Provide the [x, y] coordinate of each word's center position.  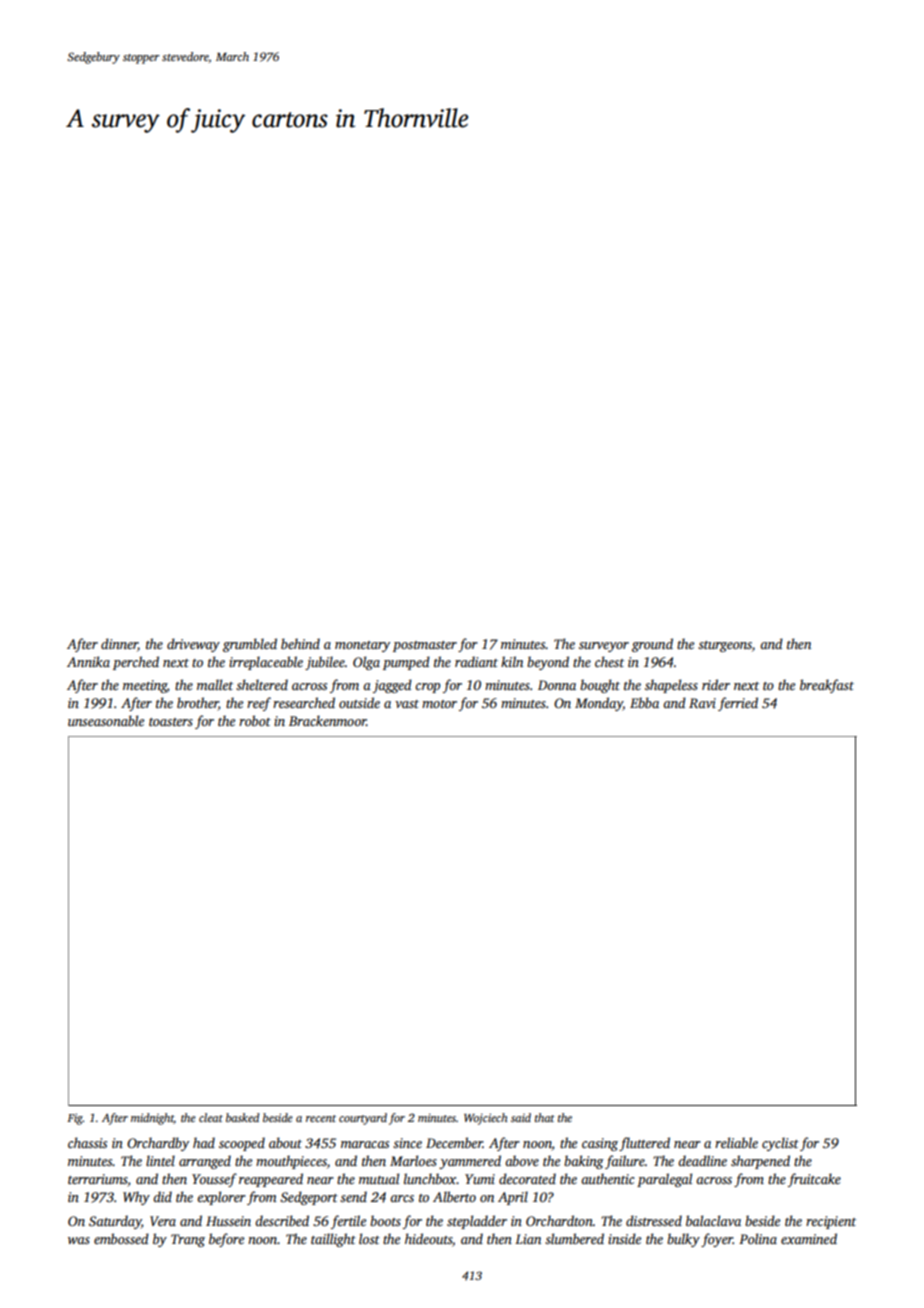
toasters [171, 722]
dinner [119, 644]
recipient [831, 1222]
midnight [152, 1119]
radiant [476, 661]
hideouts [428, 1238]
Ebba [644, 702]
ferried [738, 704]
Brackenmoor [328, 720]
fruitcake [814, 1180]
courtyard [363, 1119]
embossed [121, 1238]
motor [439, 704]
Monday [599, 704]
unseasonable [106, 720]
